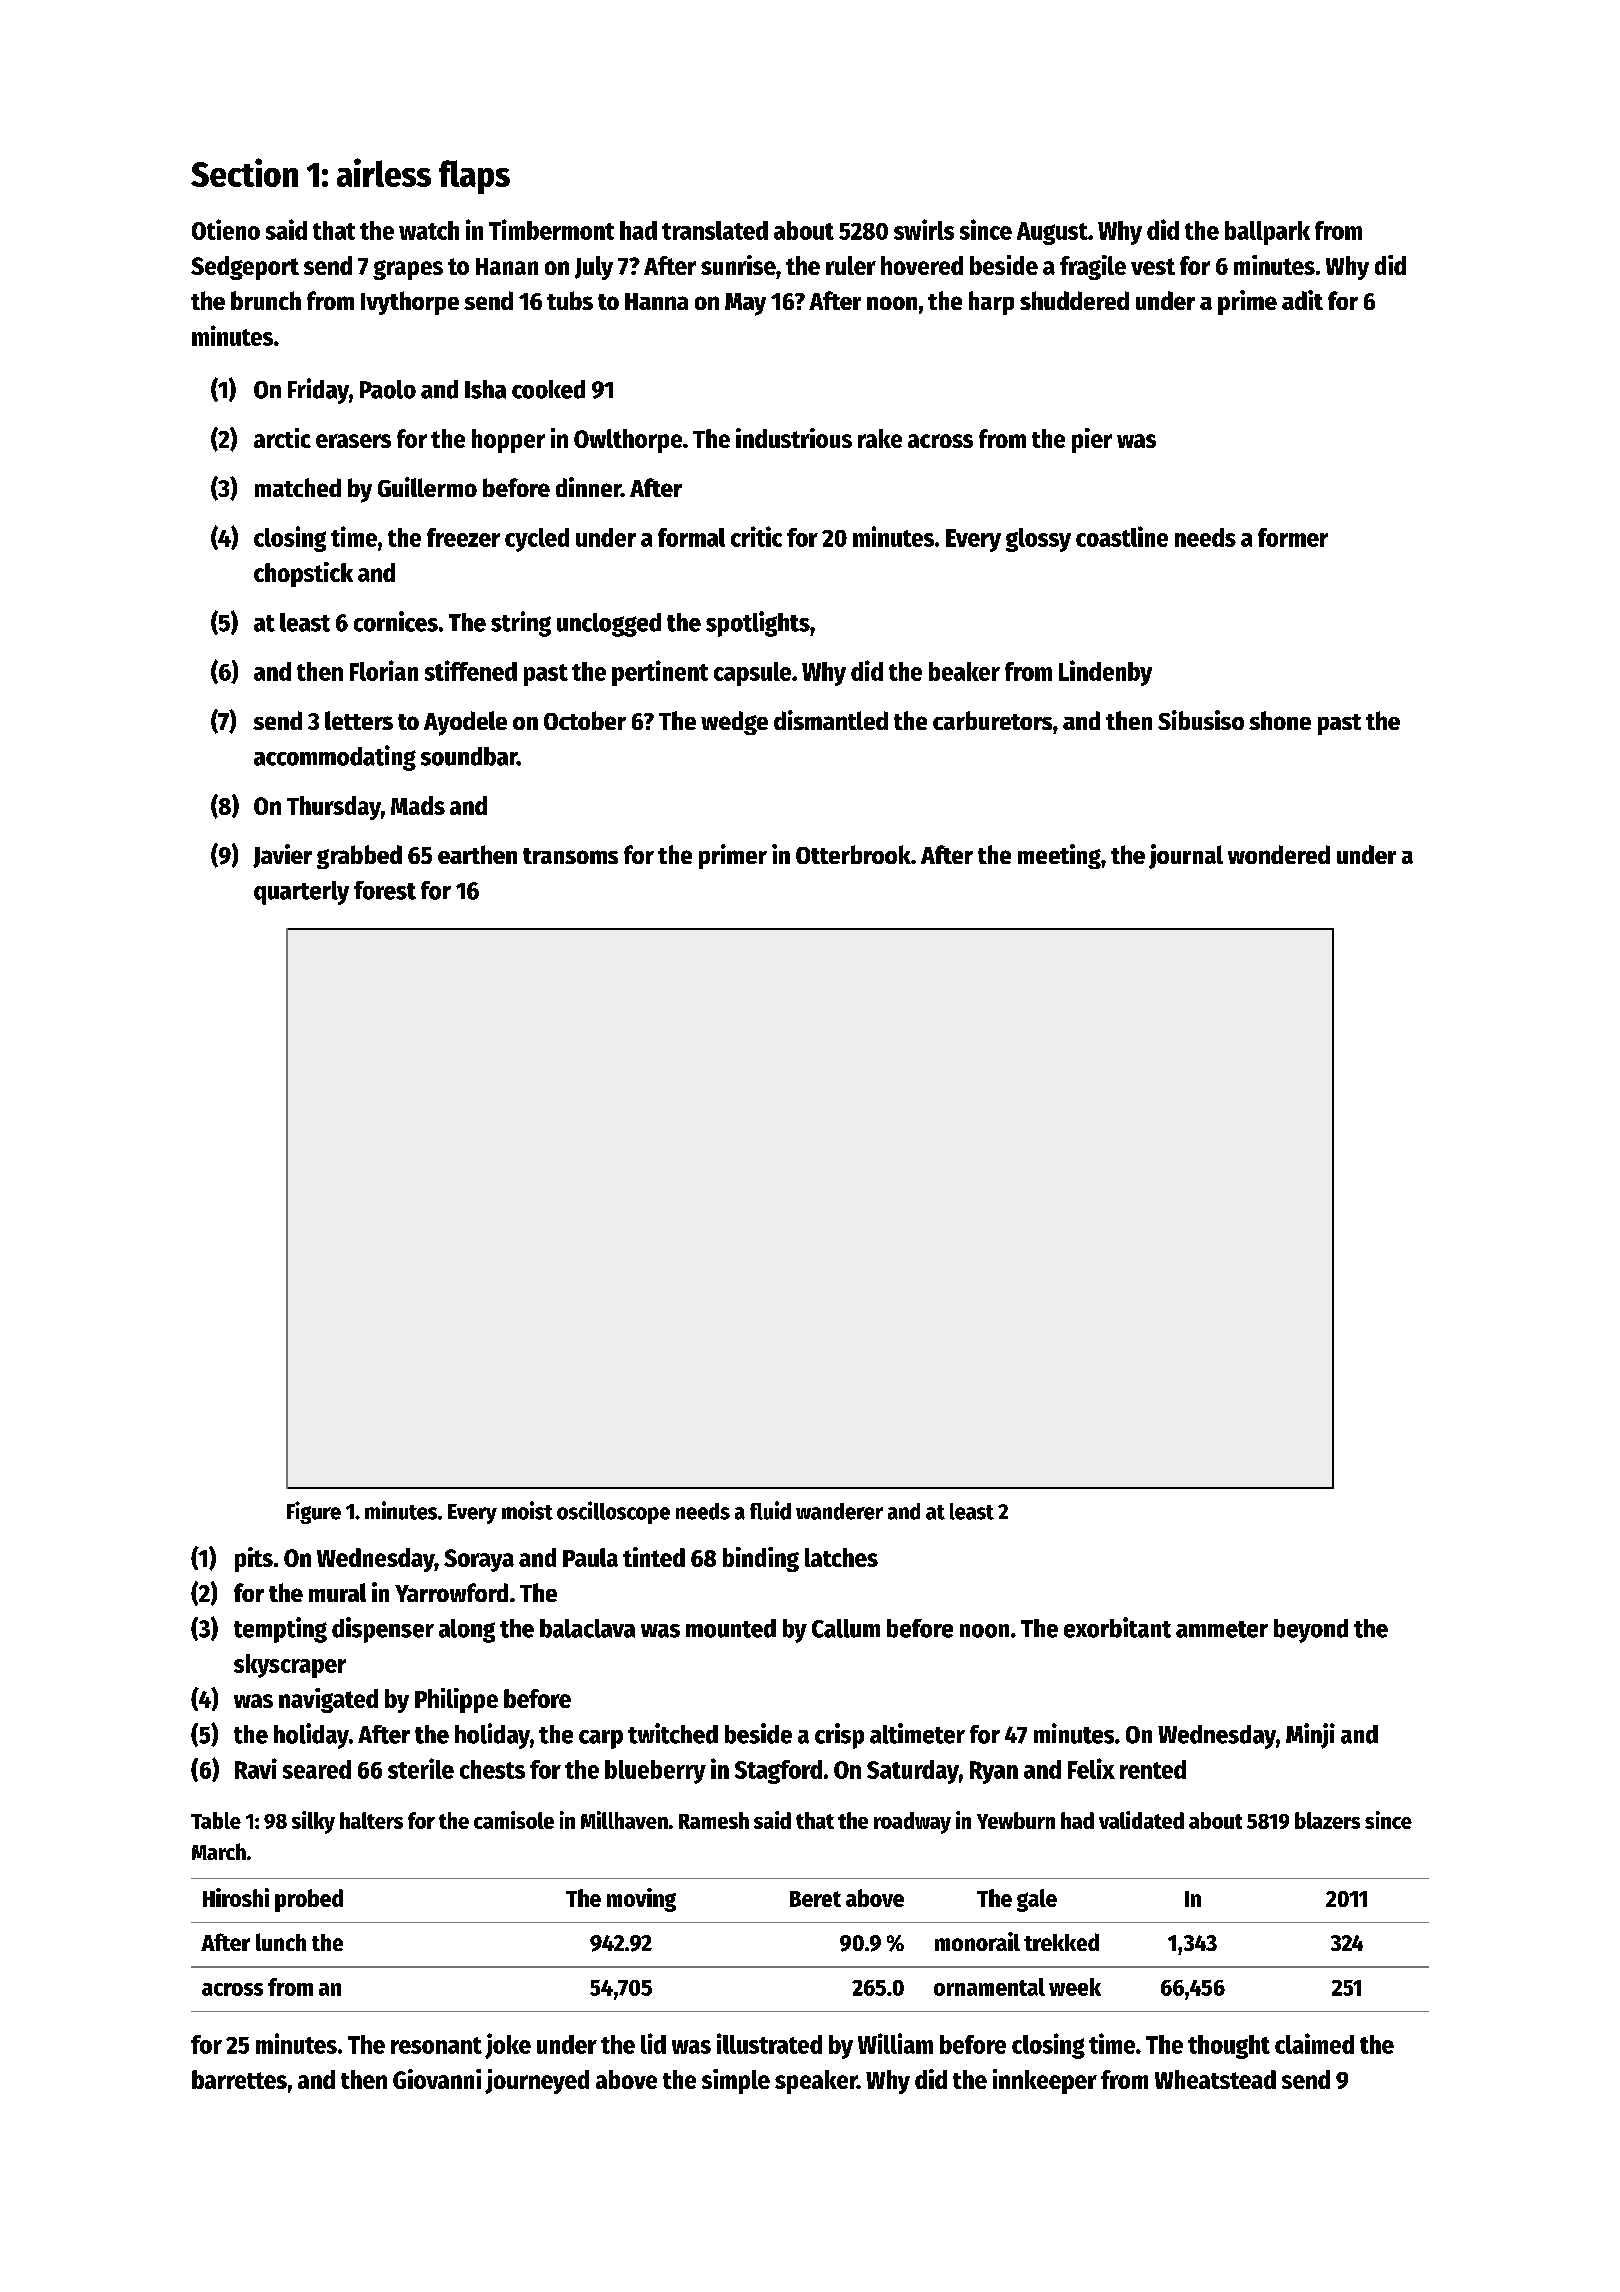 This document has width=1620, height=2292. What do you see at coordinates (254, 1559) in the document?
I see `pits` at bounding box center [254, 1559].
